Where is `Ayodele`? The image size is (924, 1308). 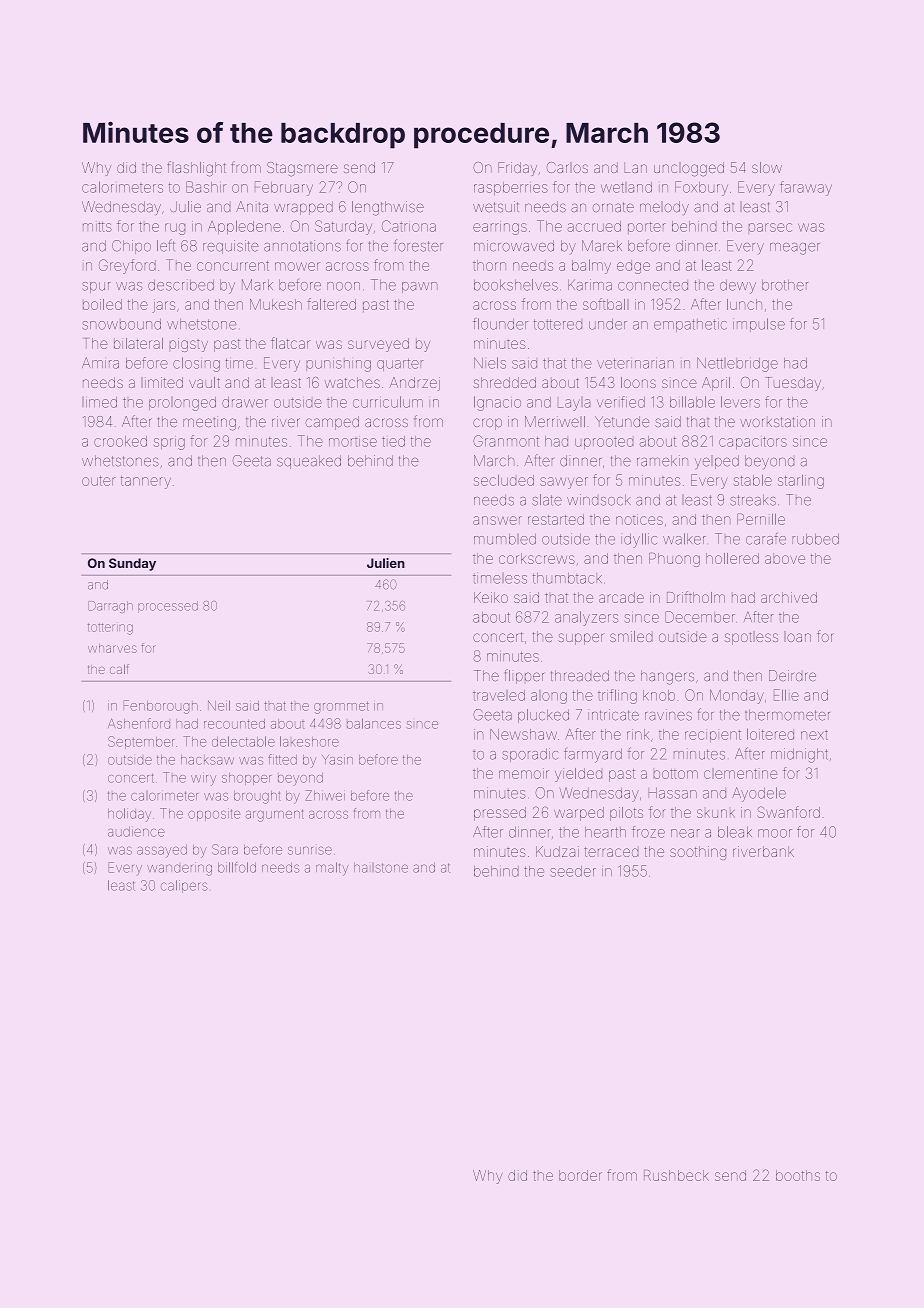
Ayodele is located at coordinates (759, 794).
